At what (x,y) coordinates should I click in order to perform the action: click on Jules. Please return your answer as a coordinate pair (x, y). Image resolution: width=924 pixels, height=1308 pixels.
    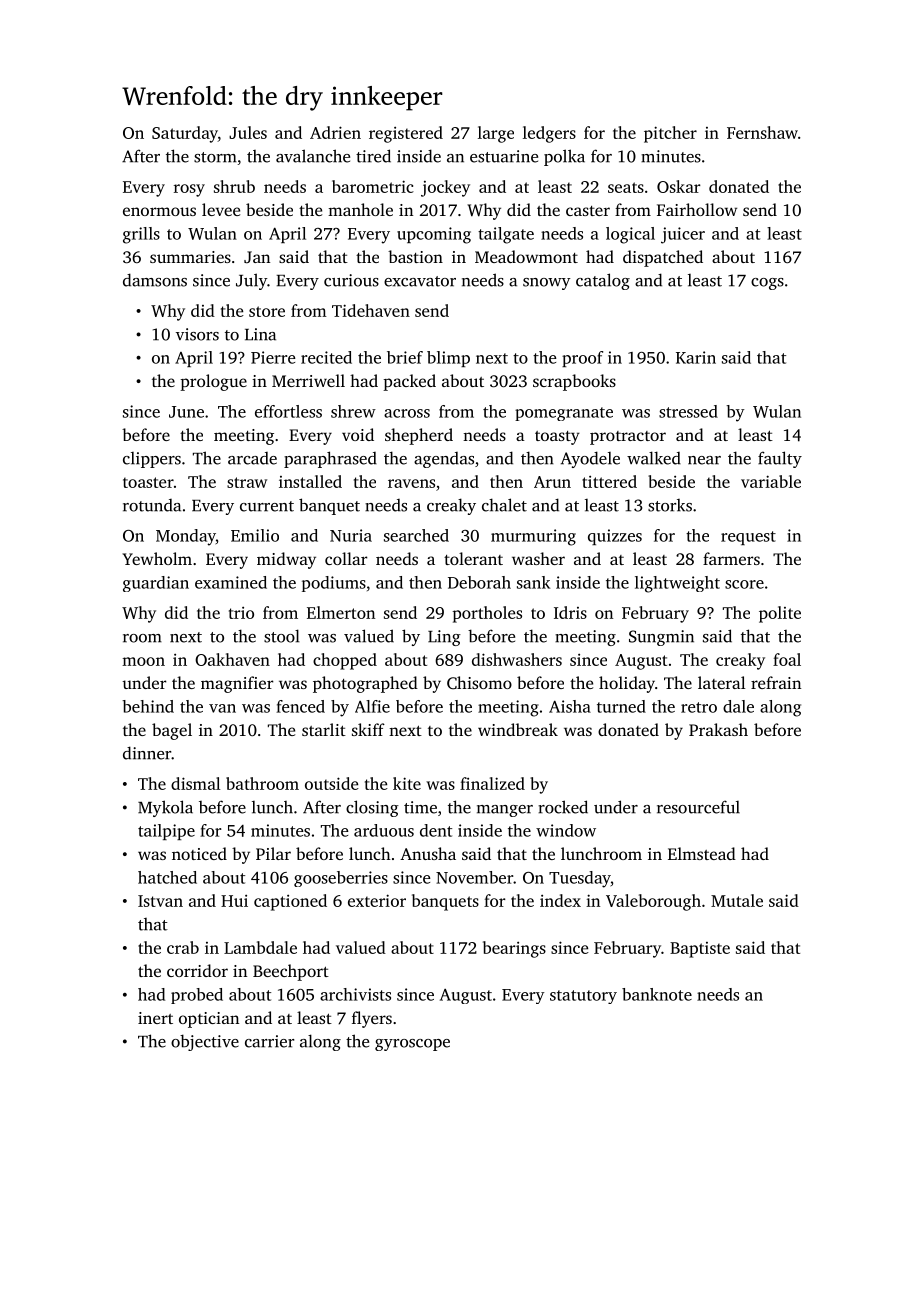
    Looking at the image, I should click on (248, 132).
